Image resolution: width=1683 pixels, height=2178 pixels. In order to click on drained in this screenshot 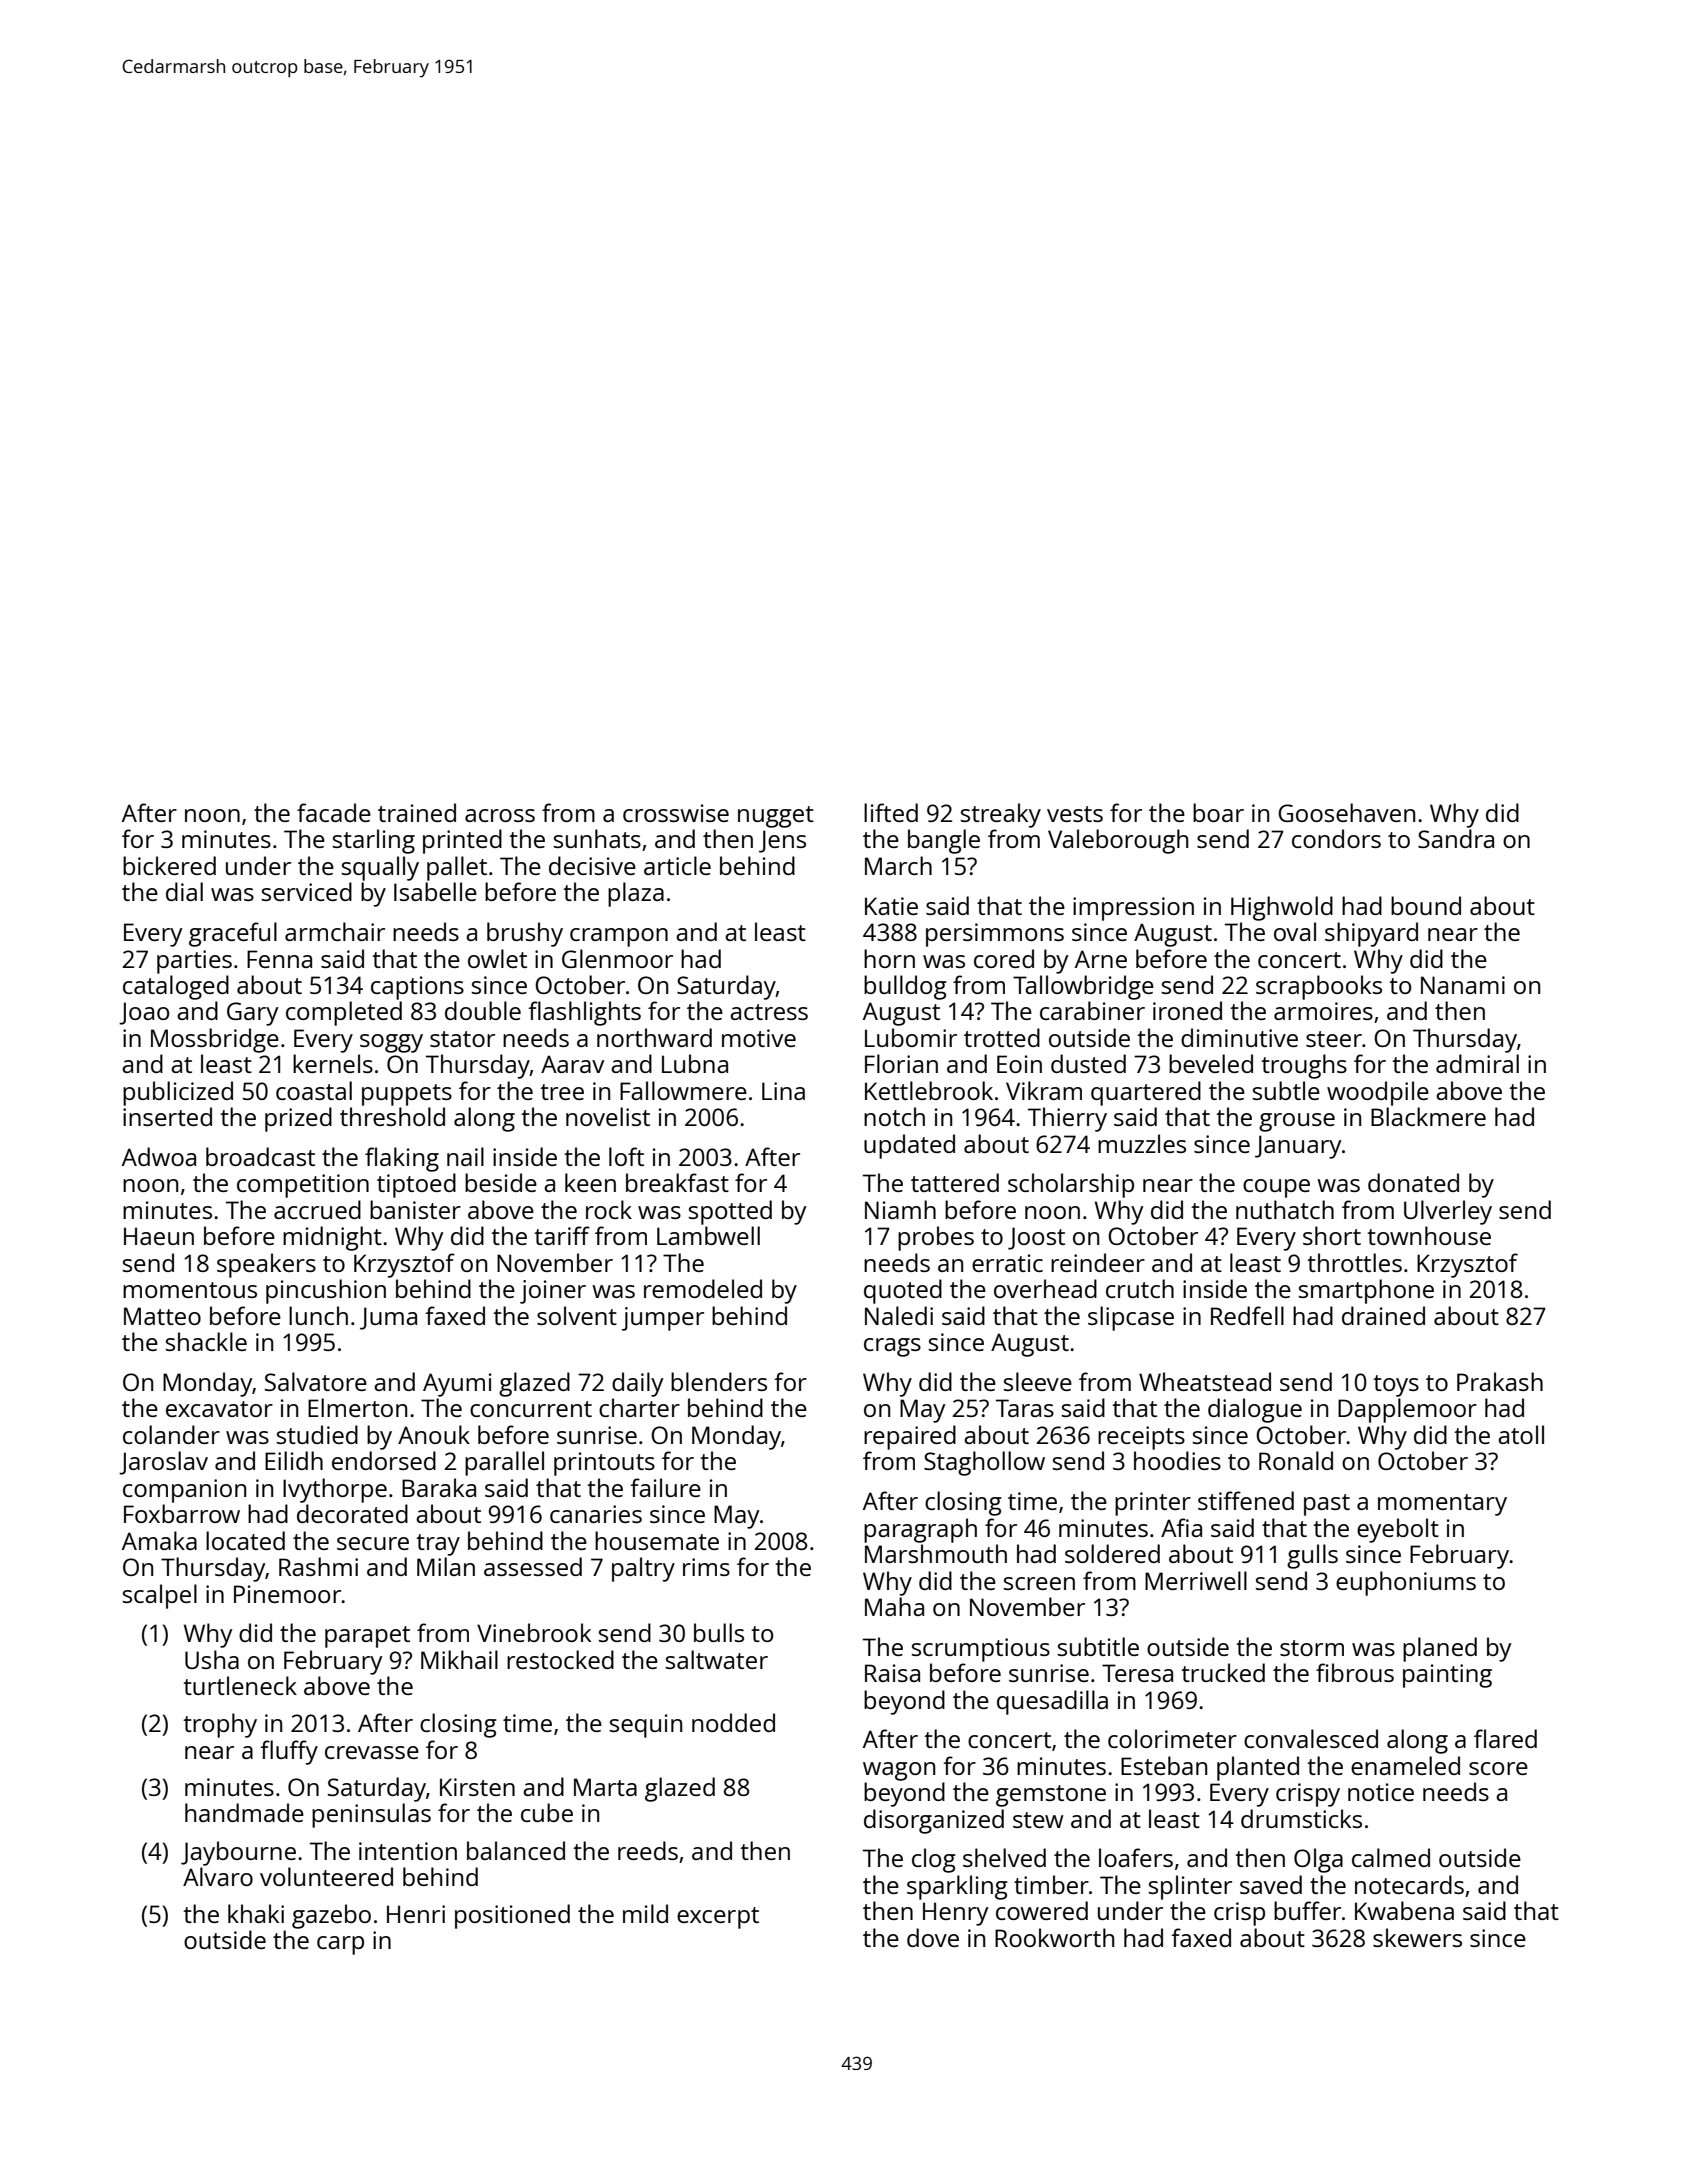, I will do `click(1383, 1315)`.
